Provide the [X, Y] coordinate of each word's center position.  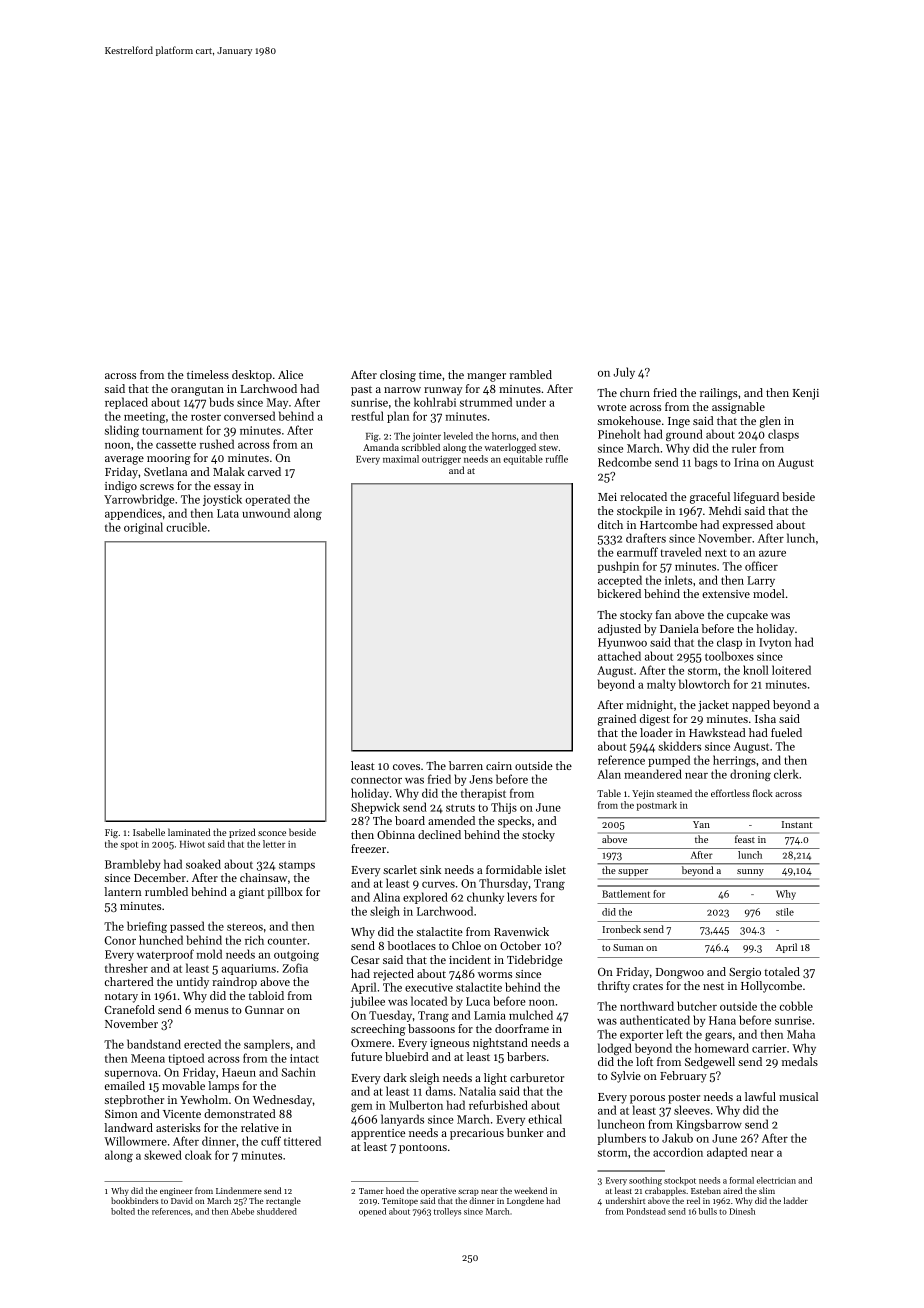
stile [785, 912]
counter [287, 941]
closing [398, 376]
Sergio [745, 973]
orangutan [197, 391]
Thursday [503, 884]
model [769, 593]
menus [212, 1011]
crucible [186, 527]
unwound [266, 513]
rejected [393, 975]
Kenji [806, 394]
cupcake [747, 616]
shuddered [277, 1211]
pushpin [618, 567]
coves [406, 767]
